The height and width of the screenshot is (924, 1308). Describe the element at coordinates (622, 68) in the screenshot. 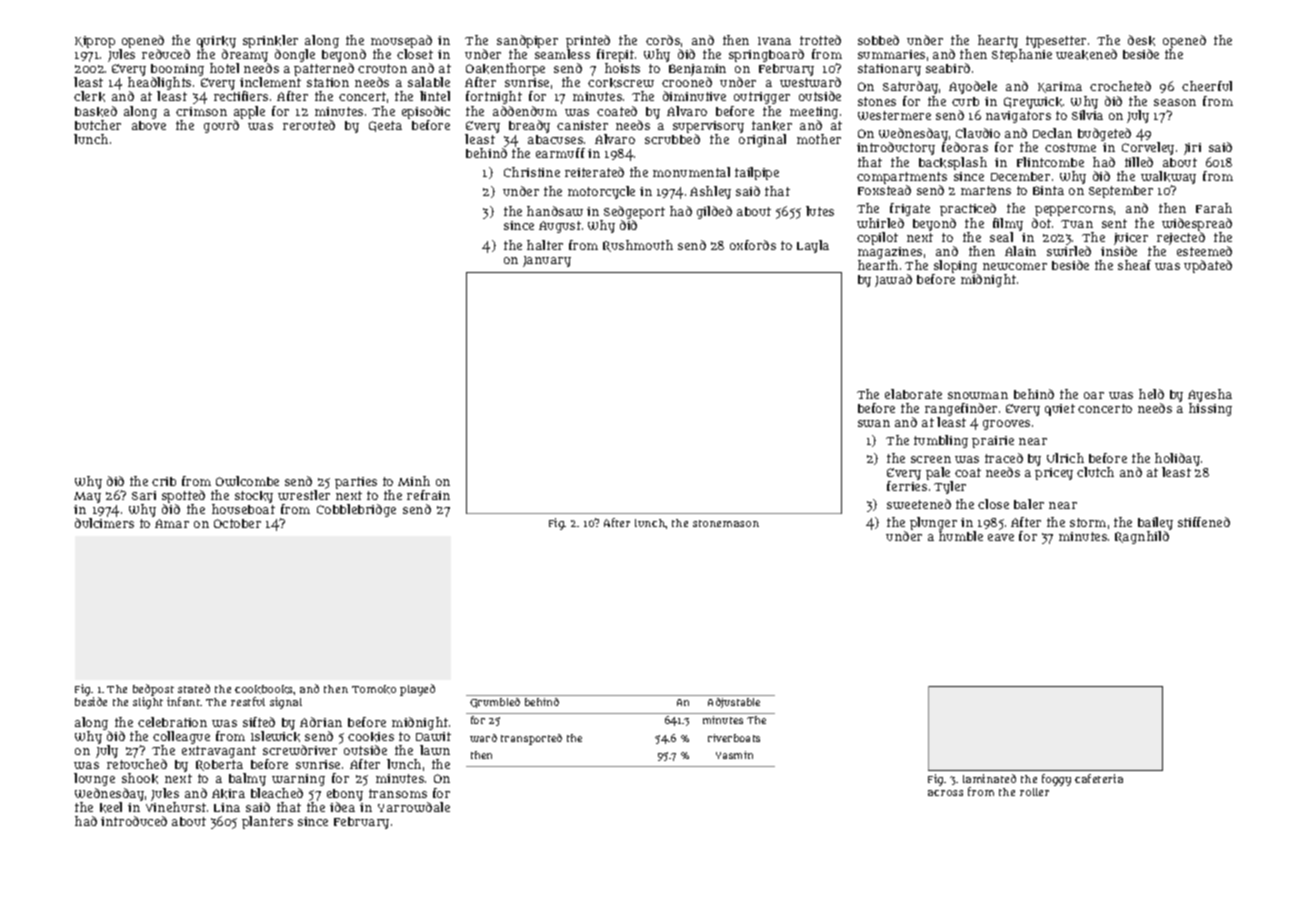

I see `hoists` at that location.
